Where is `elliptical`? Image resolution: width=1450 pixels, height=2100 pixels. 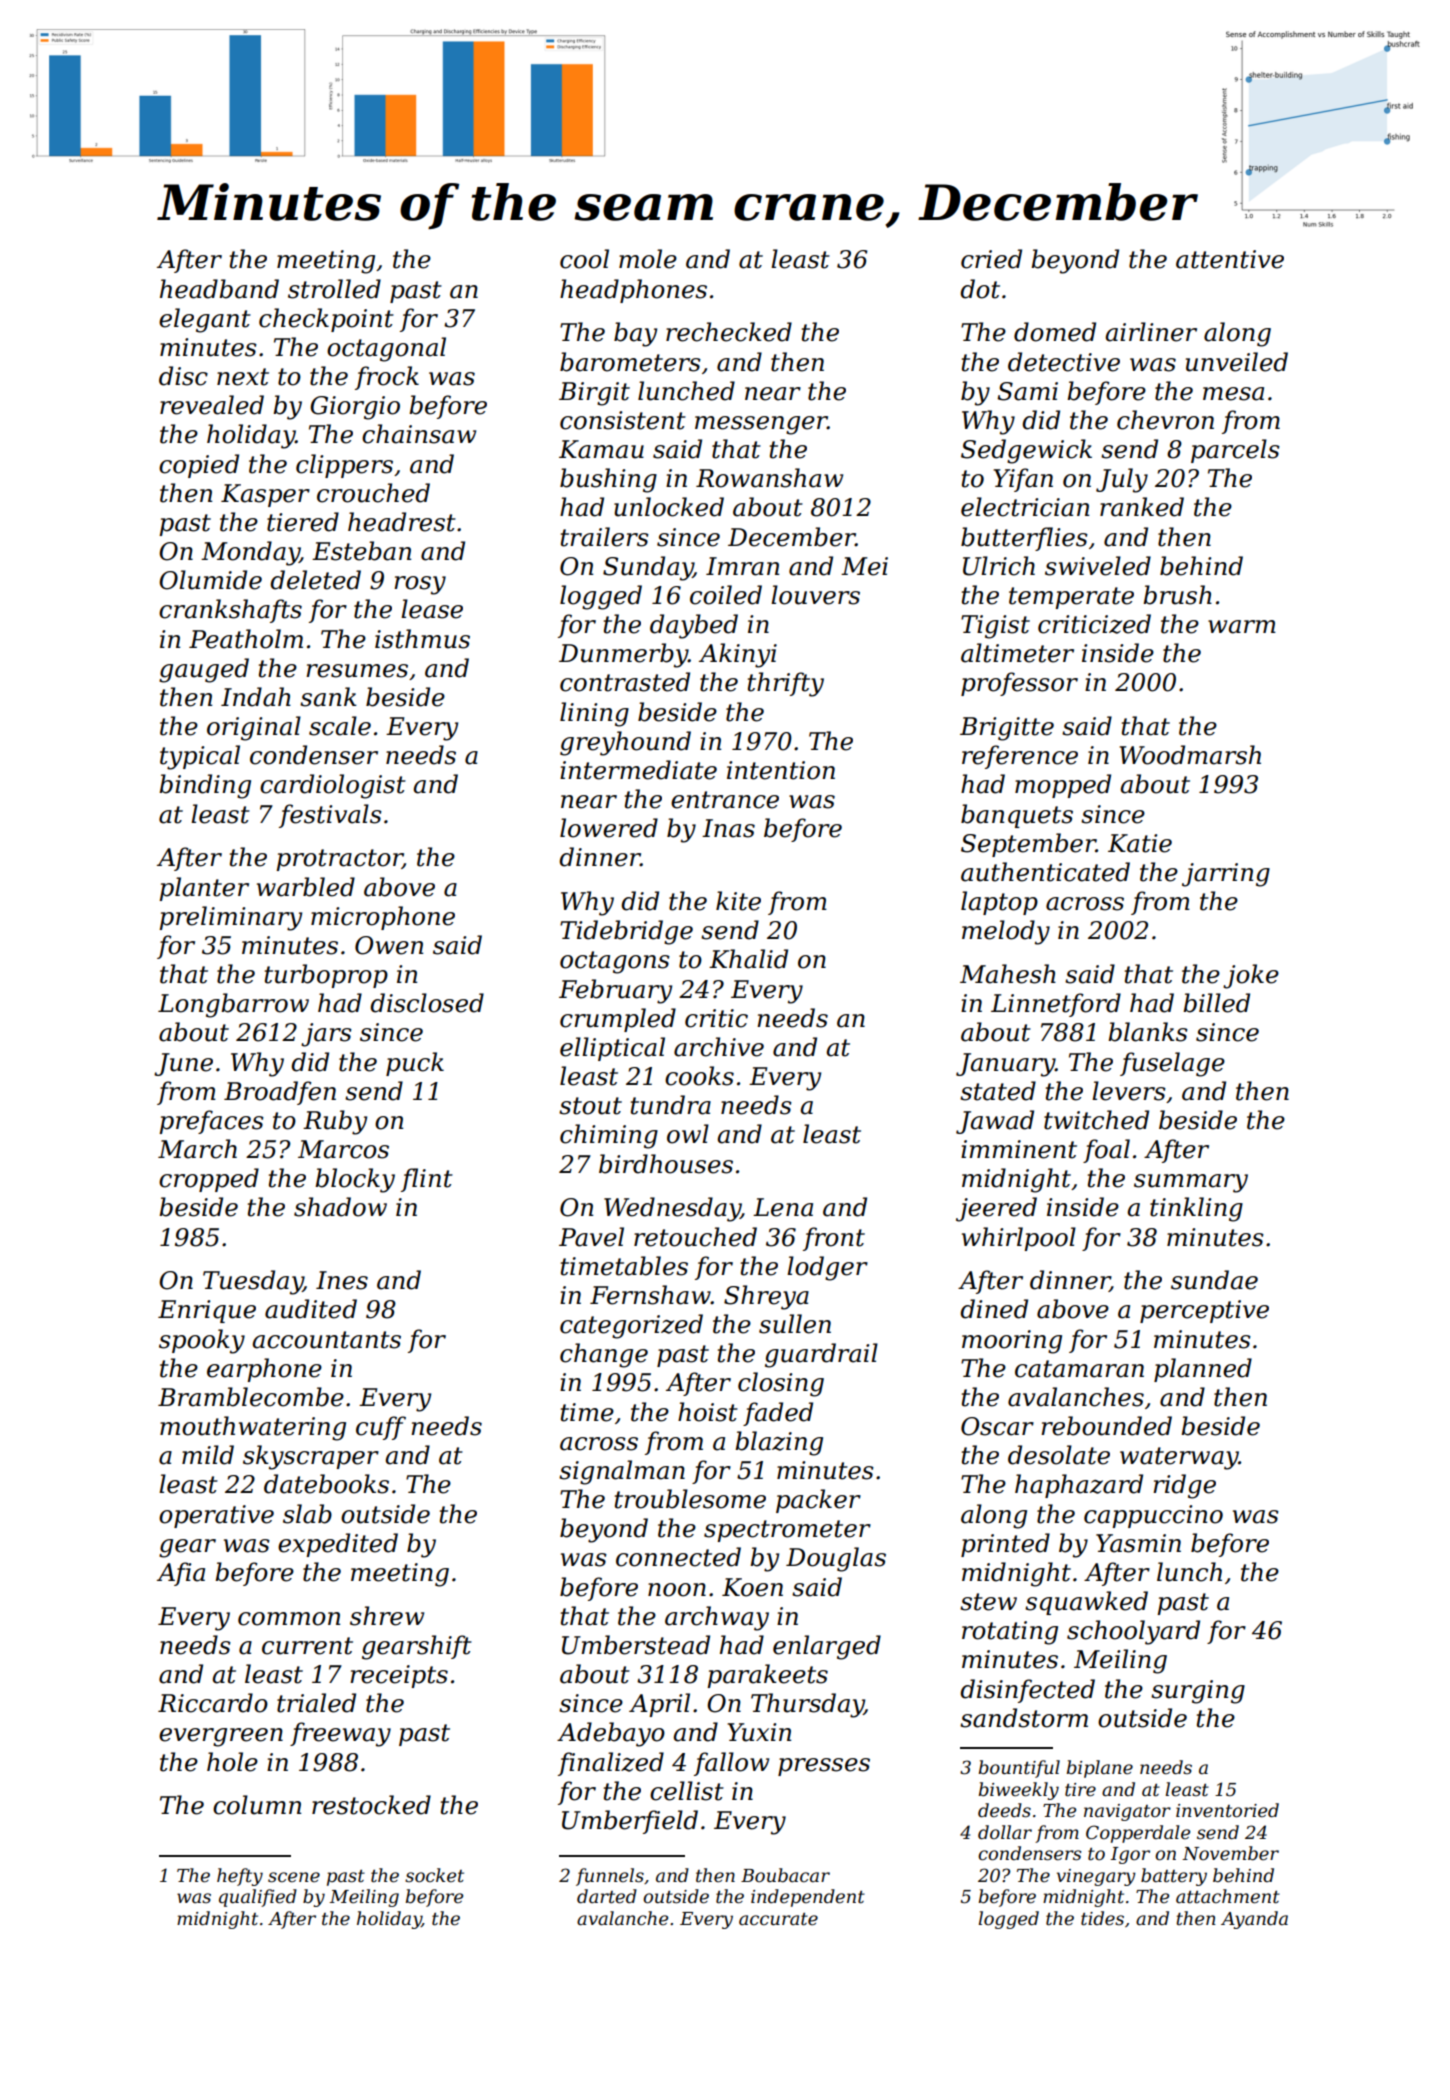
elliptical is located at coordinates (612, 1049).
